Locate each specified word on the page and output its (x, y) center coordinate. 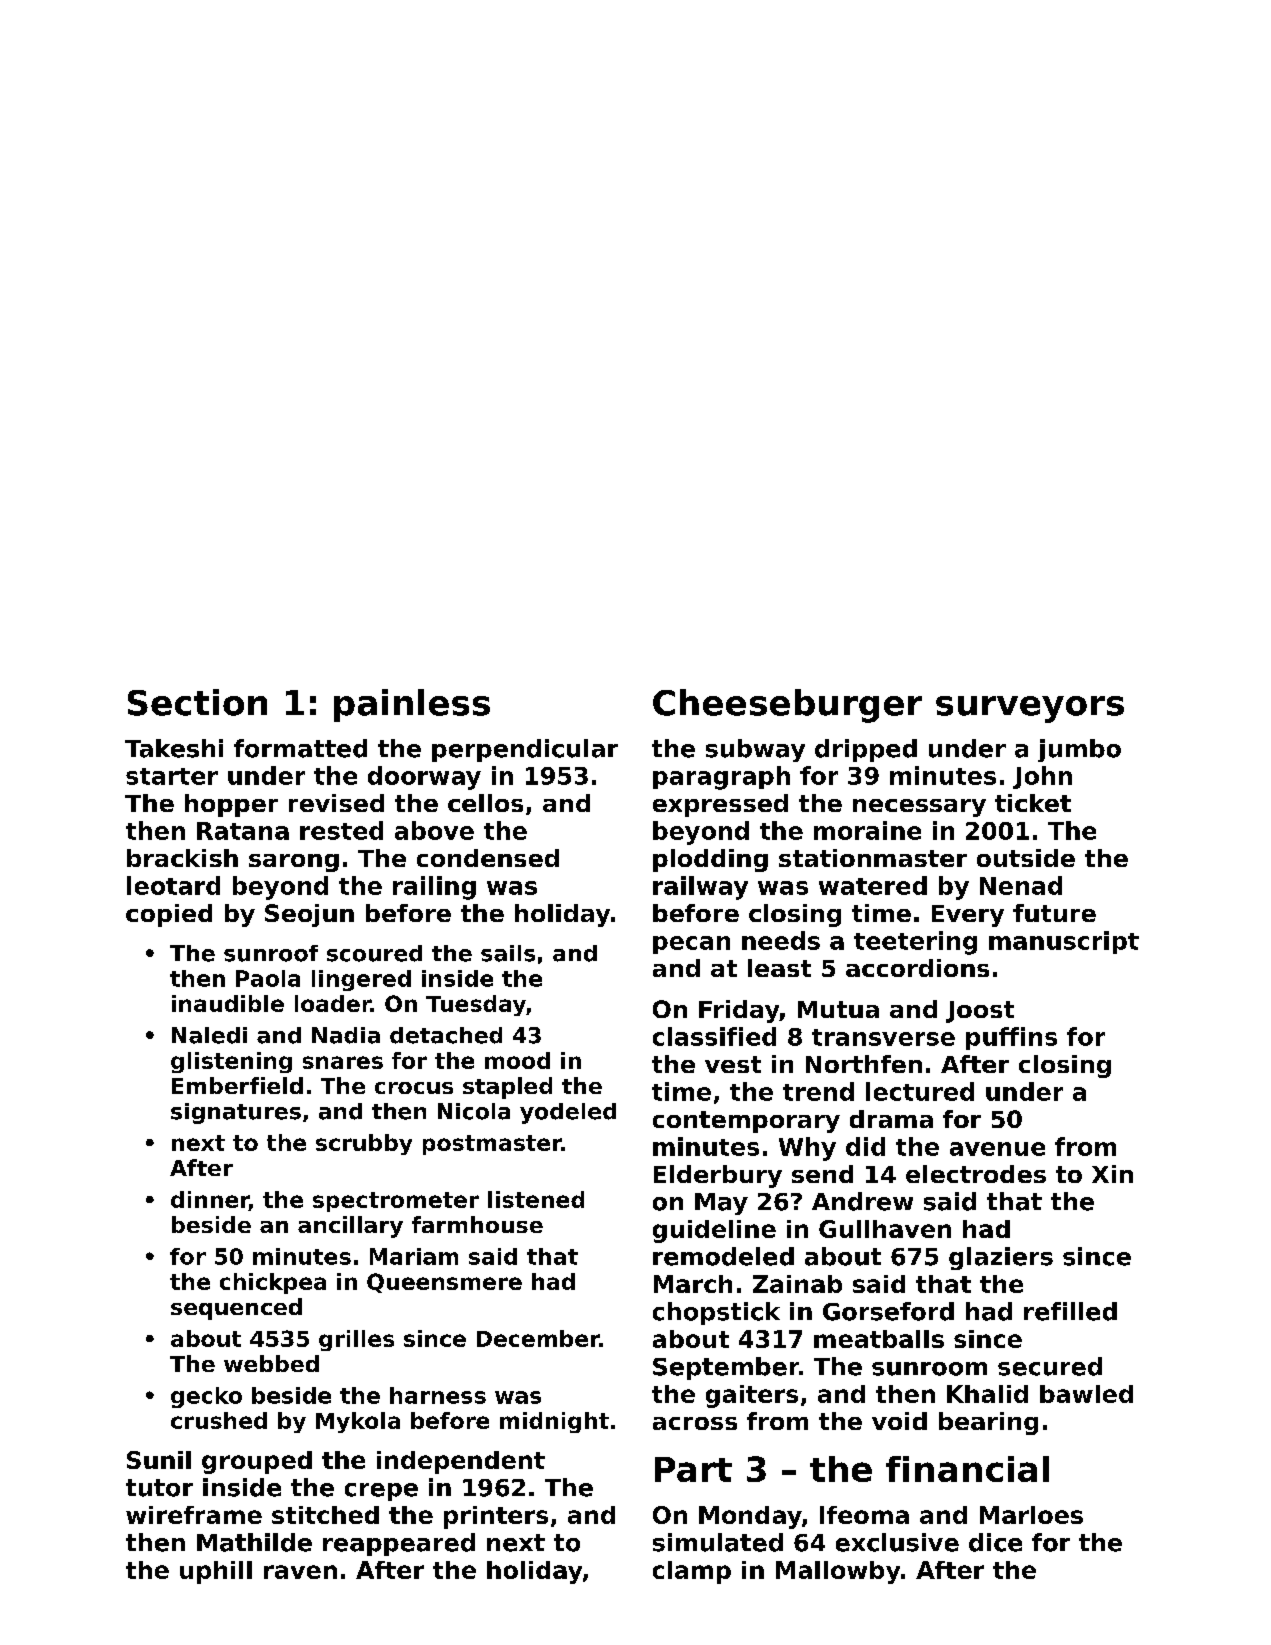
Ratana (243, 831)
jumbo (1079, 750)
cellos (485, 803)
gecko (206, 1397)
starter (172, 776)
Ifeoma (864, 1515)
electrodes (976, 1174)
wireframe (194, 1515)
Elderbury (718, 1176)
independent (461, 1462)
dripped (866, 750)
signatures (236, 1113)
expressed (720, 805)
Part (693, 1469)
